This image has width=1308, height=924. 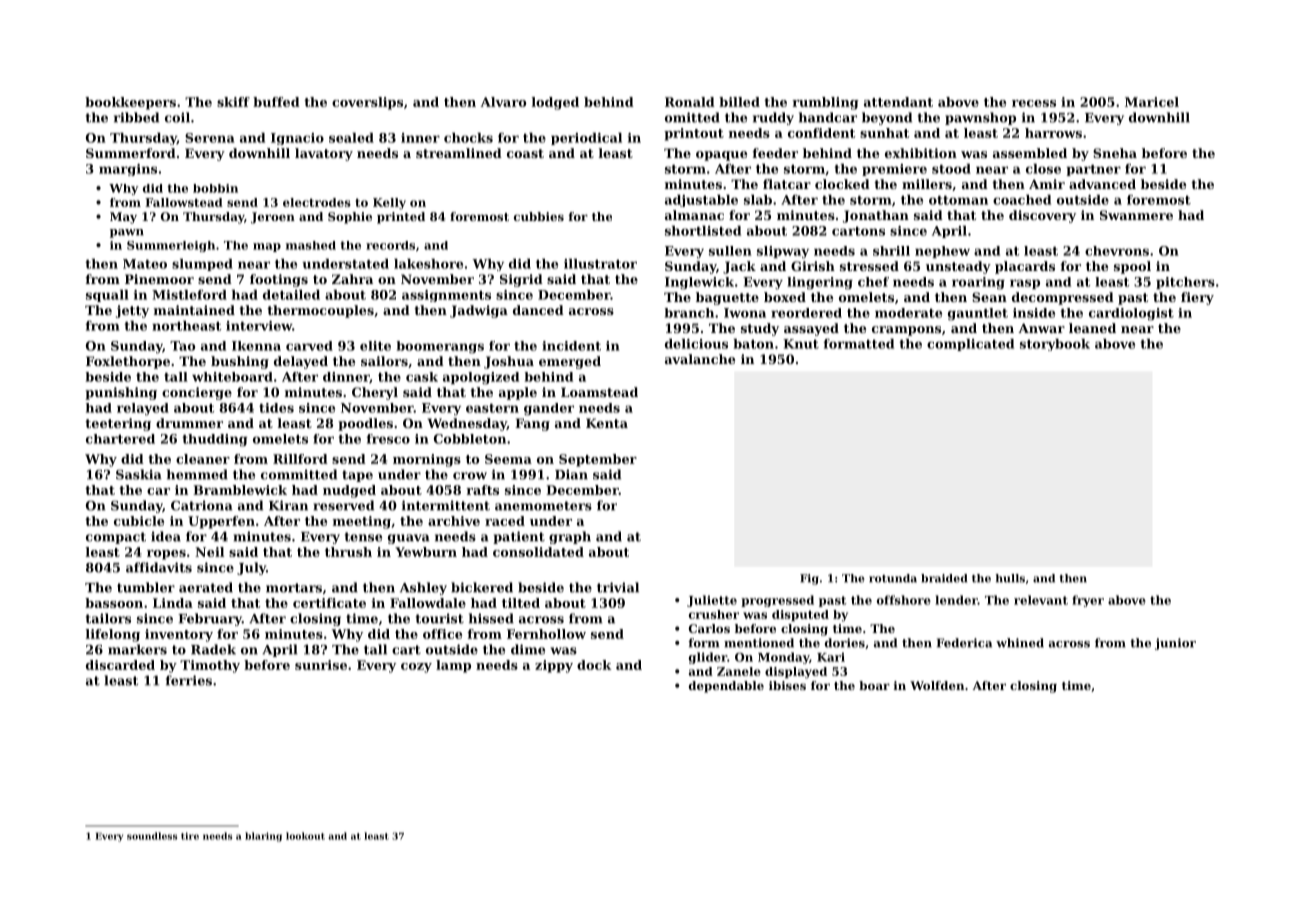 I want to click on Foxlethorpe, so click(x=128, y=362).
